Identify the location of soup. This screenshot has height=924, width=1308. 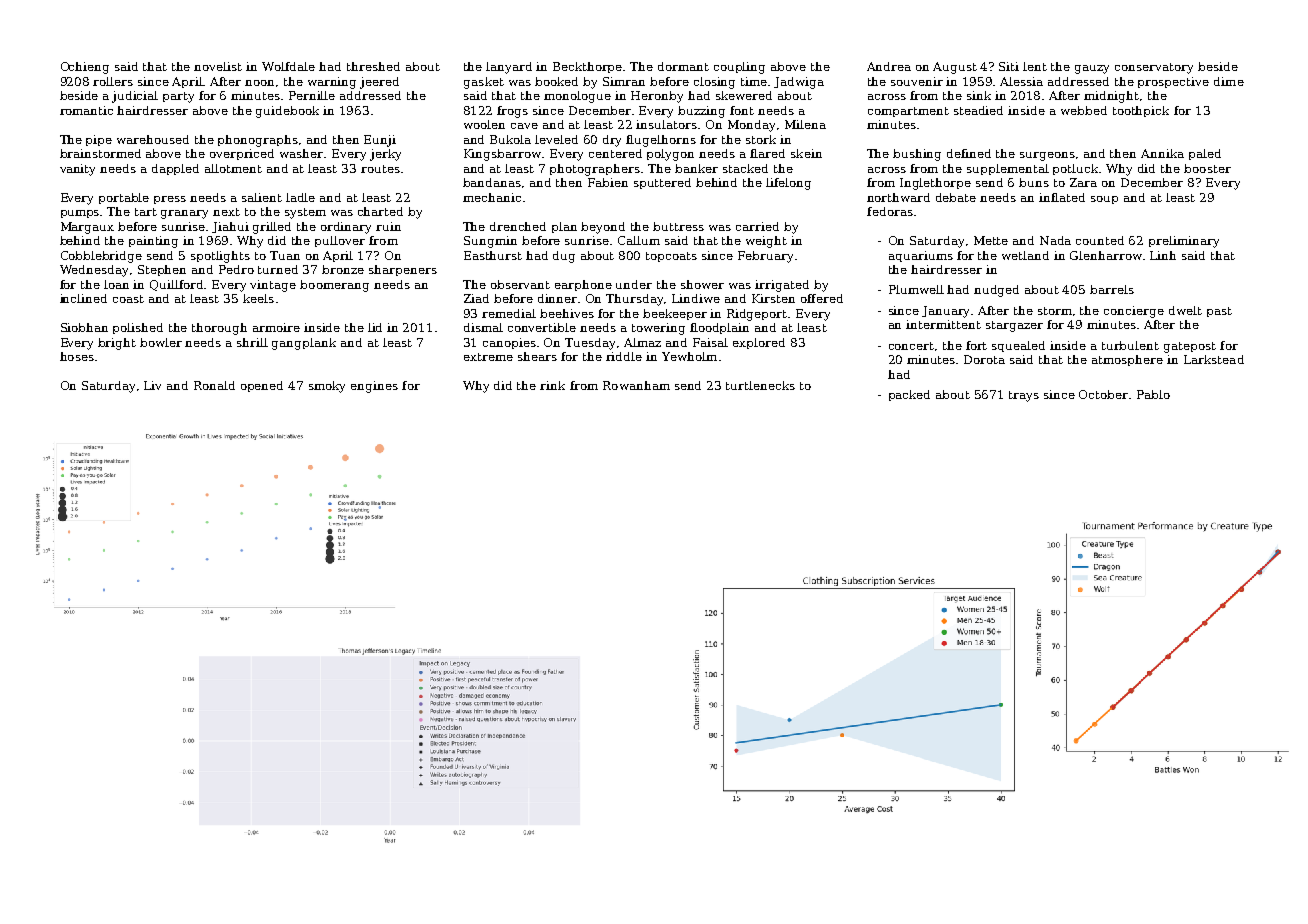
(1104, 200).
